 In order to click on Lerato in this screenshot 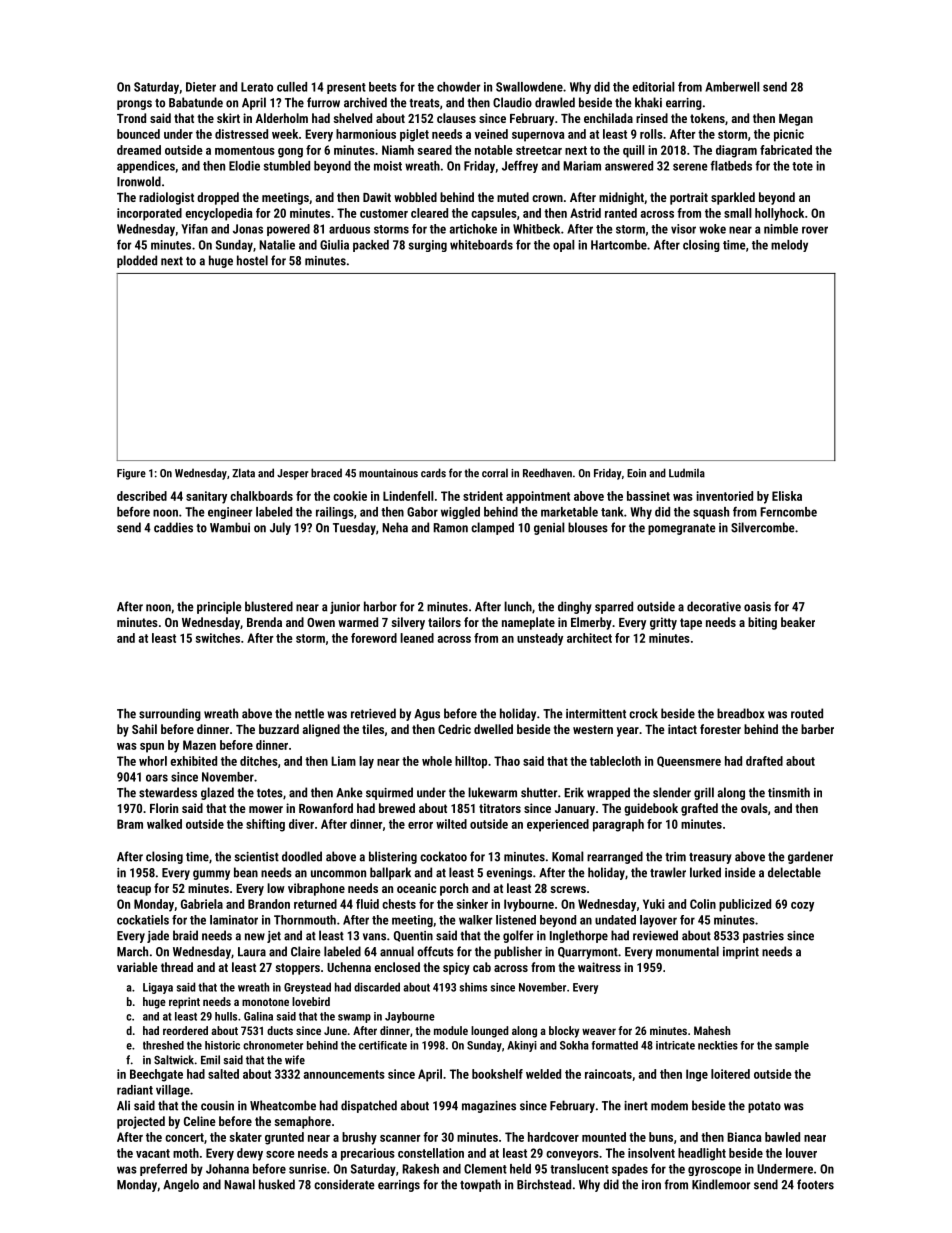, I will do `click(257, 87)`.
